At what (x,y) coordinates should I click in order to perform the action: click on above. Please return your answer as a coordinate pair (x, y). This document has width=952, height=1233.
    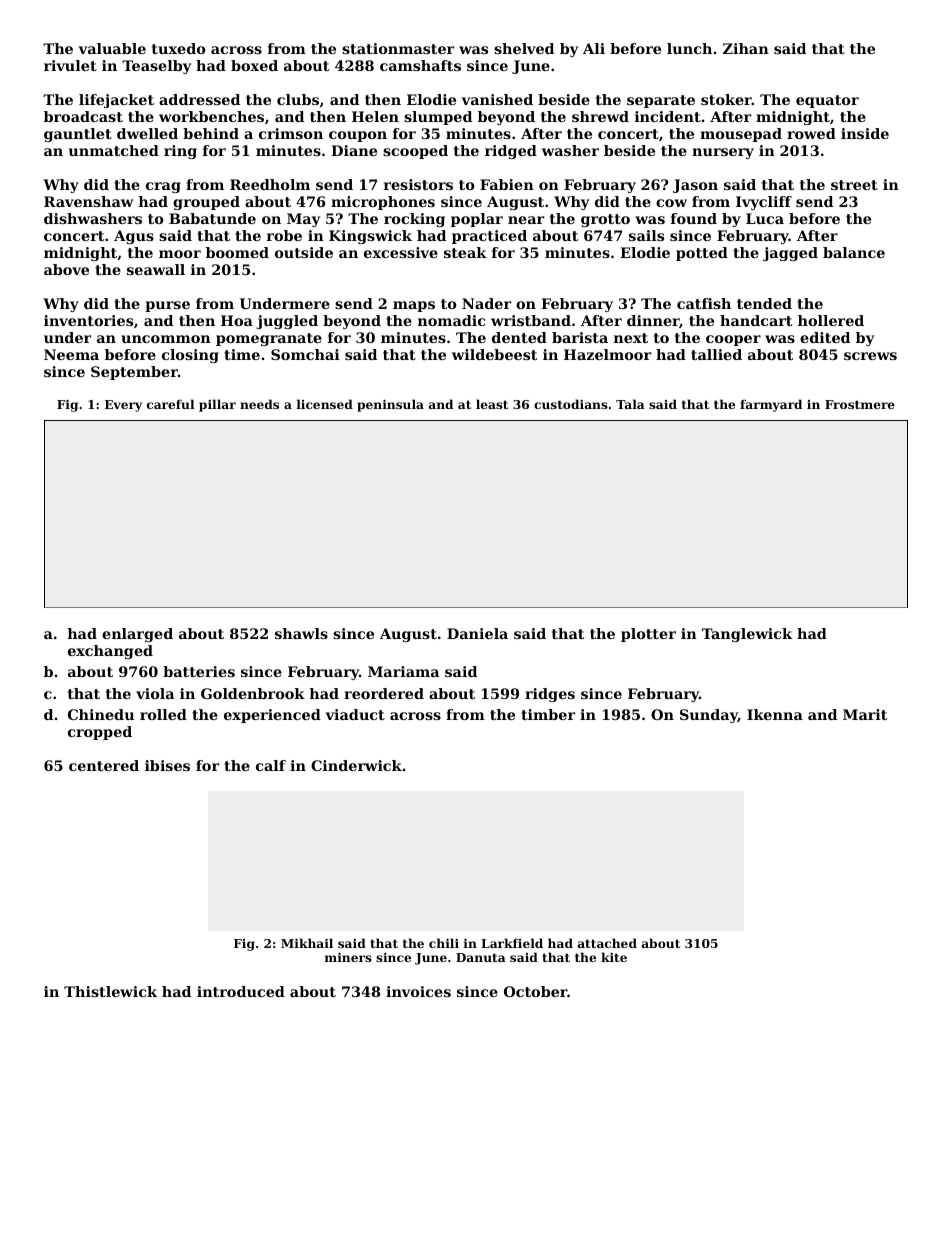
    Looking at the image, I should click on (66, 269).
